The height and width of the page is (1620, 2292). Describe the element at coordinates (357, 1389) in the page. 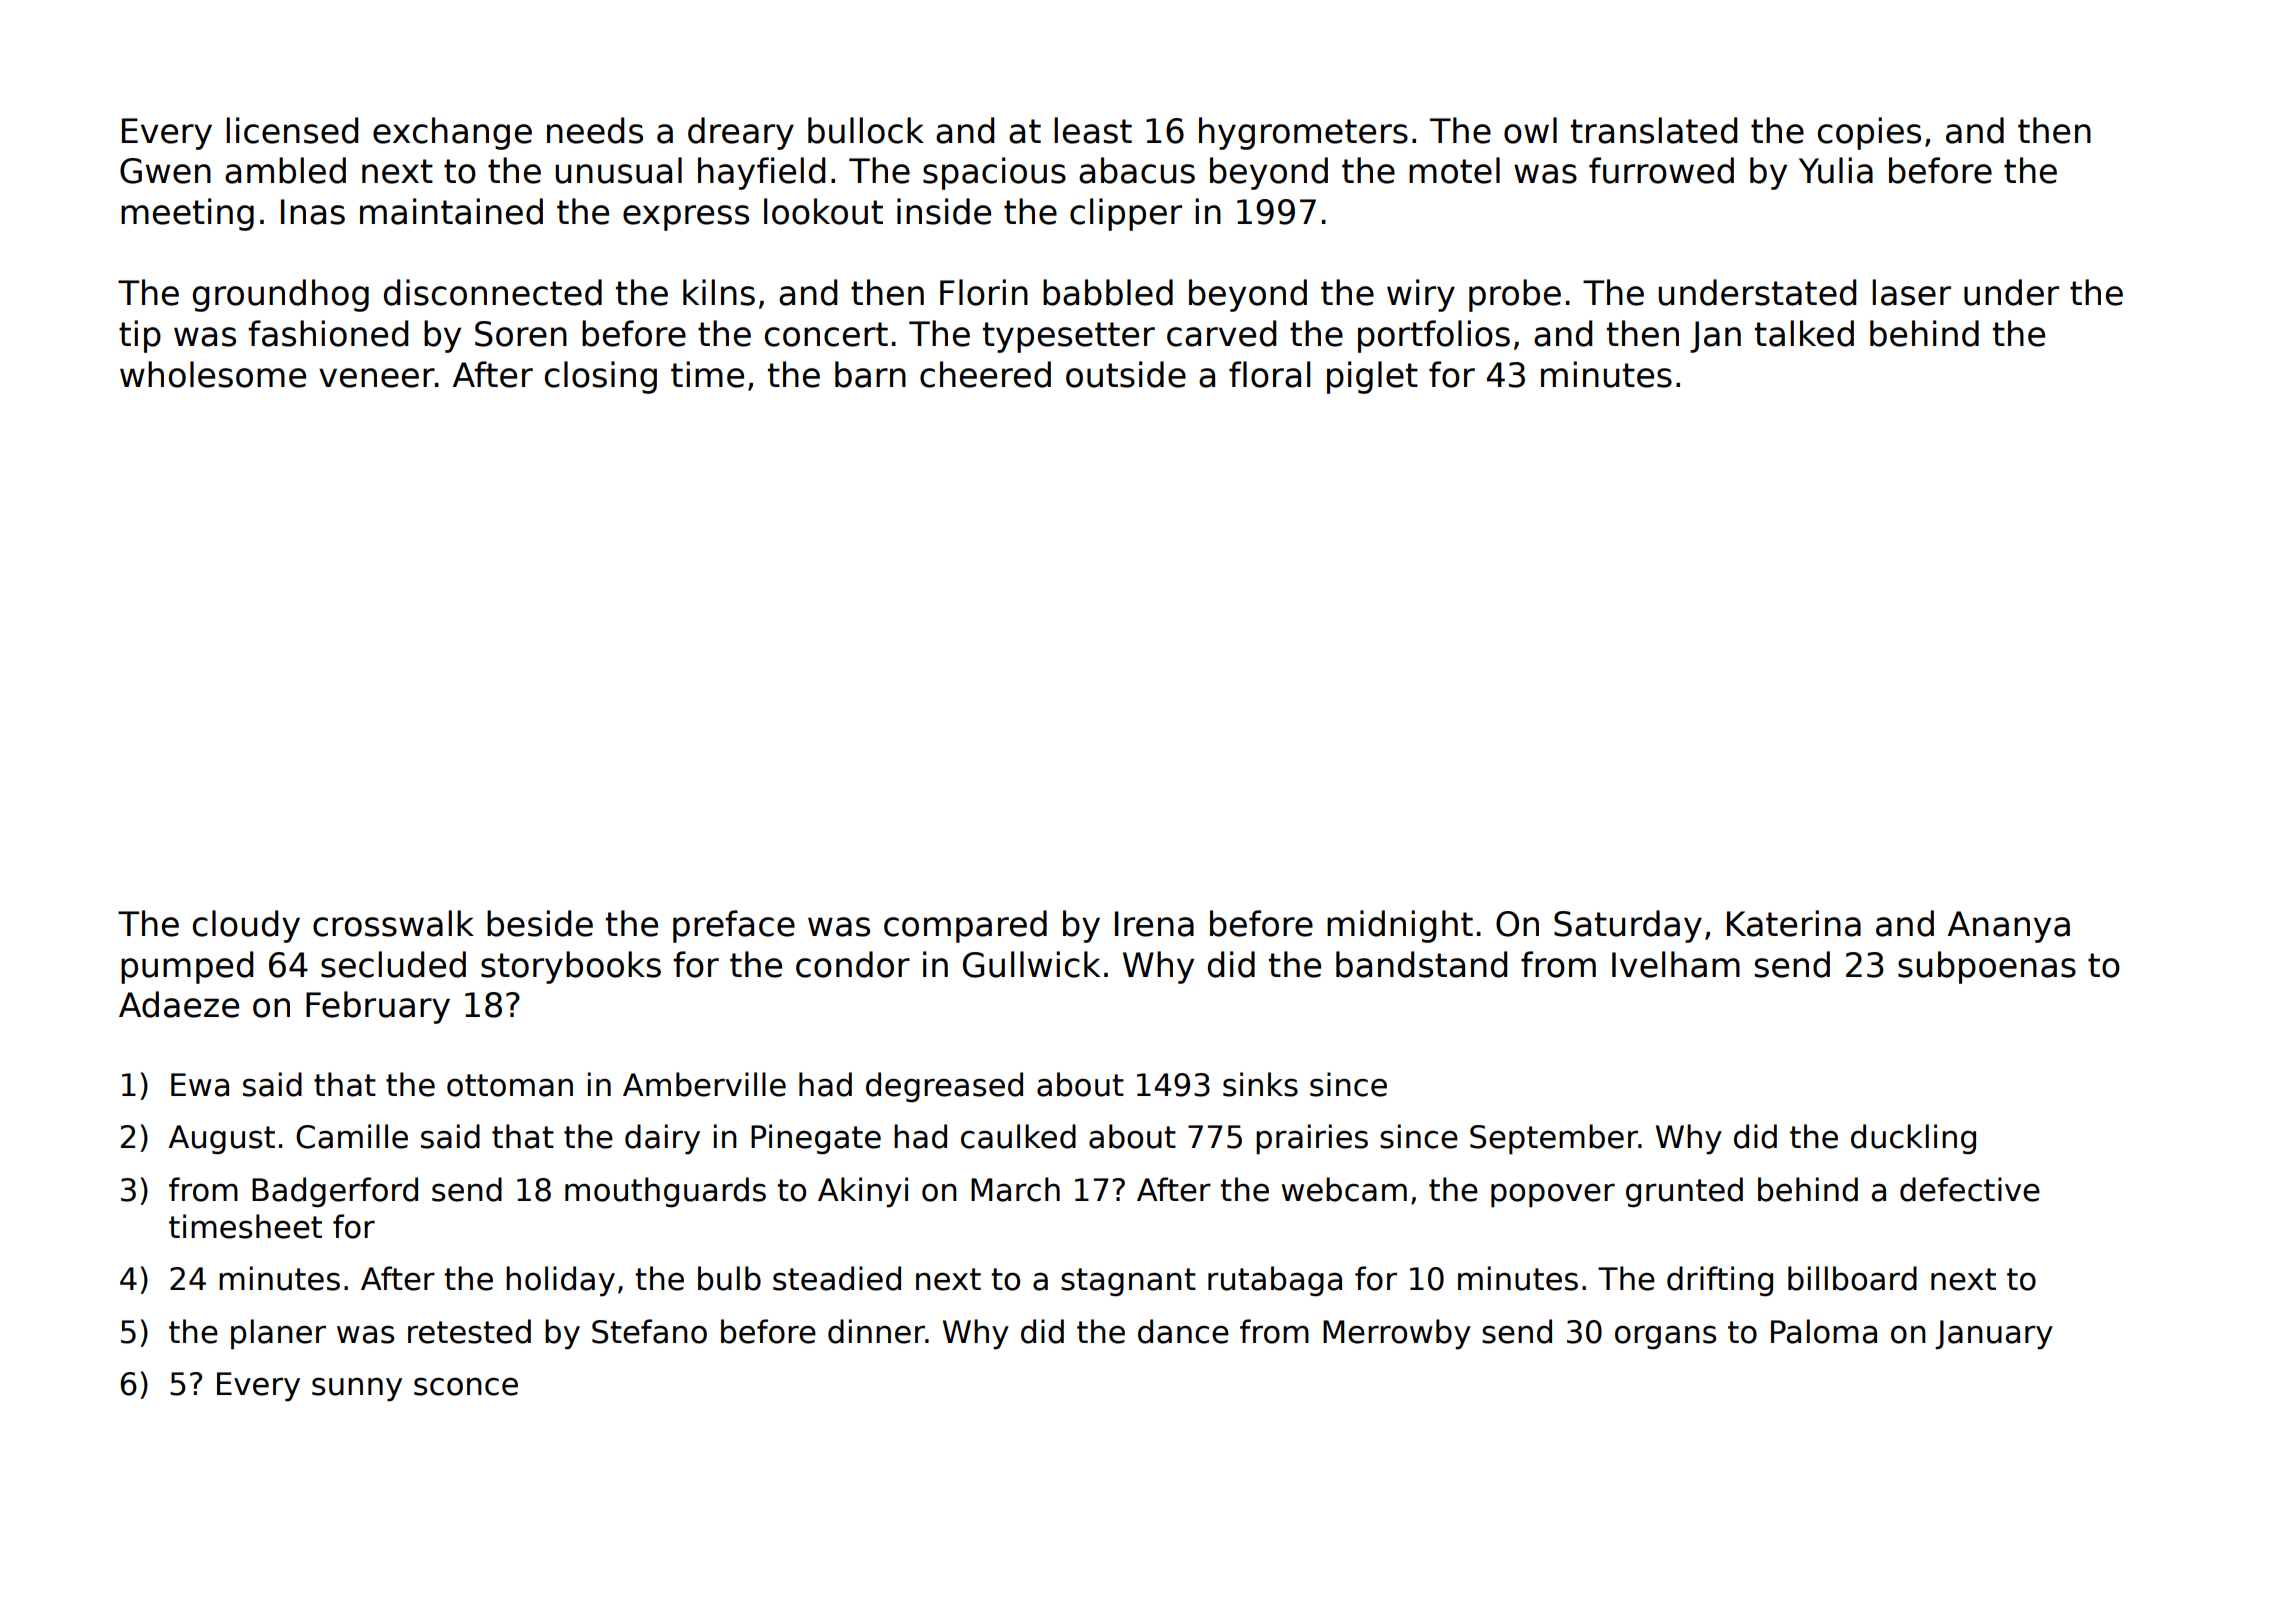

I see `sunny` at that location.
